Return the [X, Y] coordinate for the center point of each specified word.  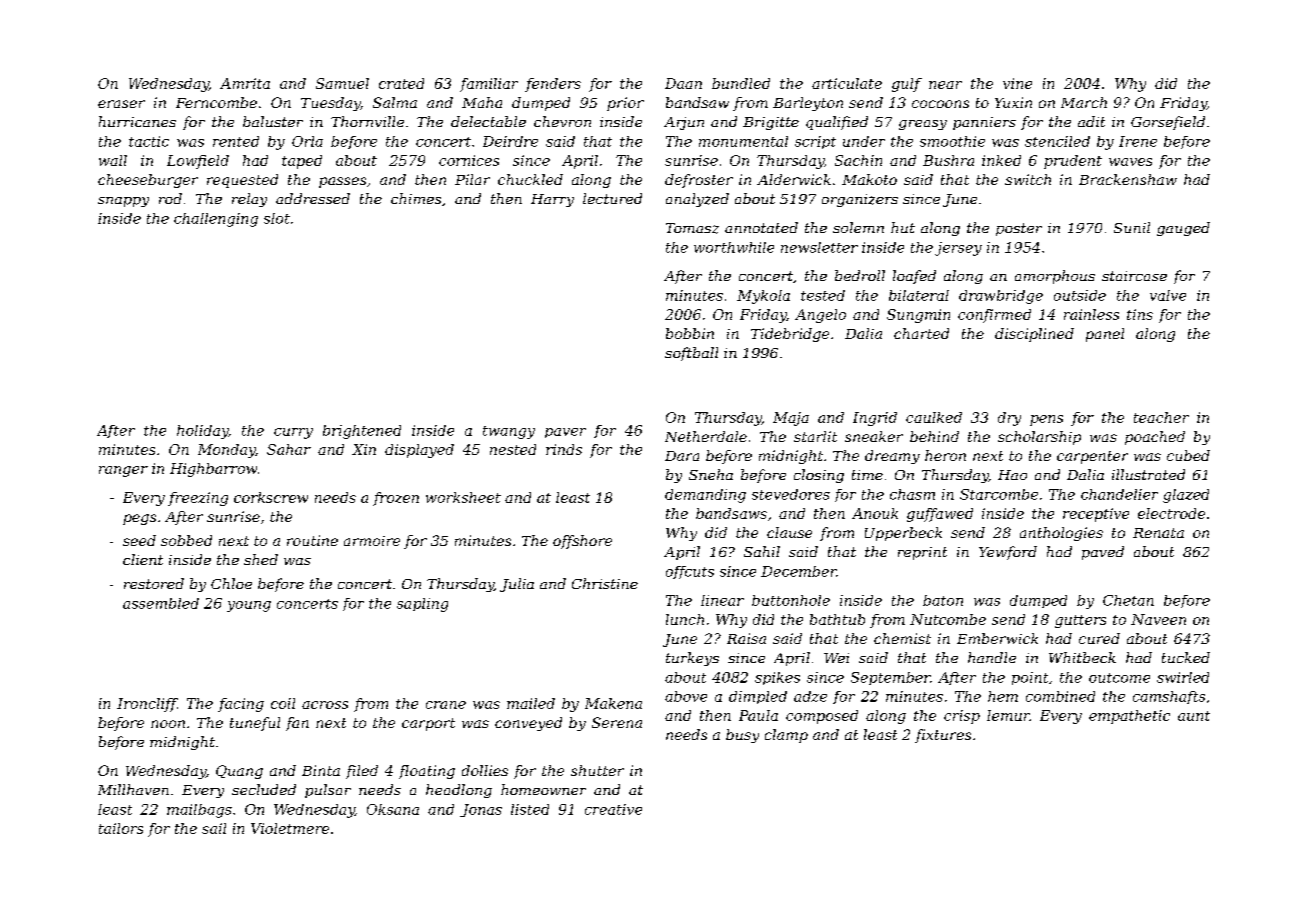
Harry [552, 200]
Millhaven [133, 789]
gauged [1183, 229]
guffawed [940, 515]
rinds [564, 449]
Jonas [481, 810]
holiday [202, 432]
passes [342, 182]
